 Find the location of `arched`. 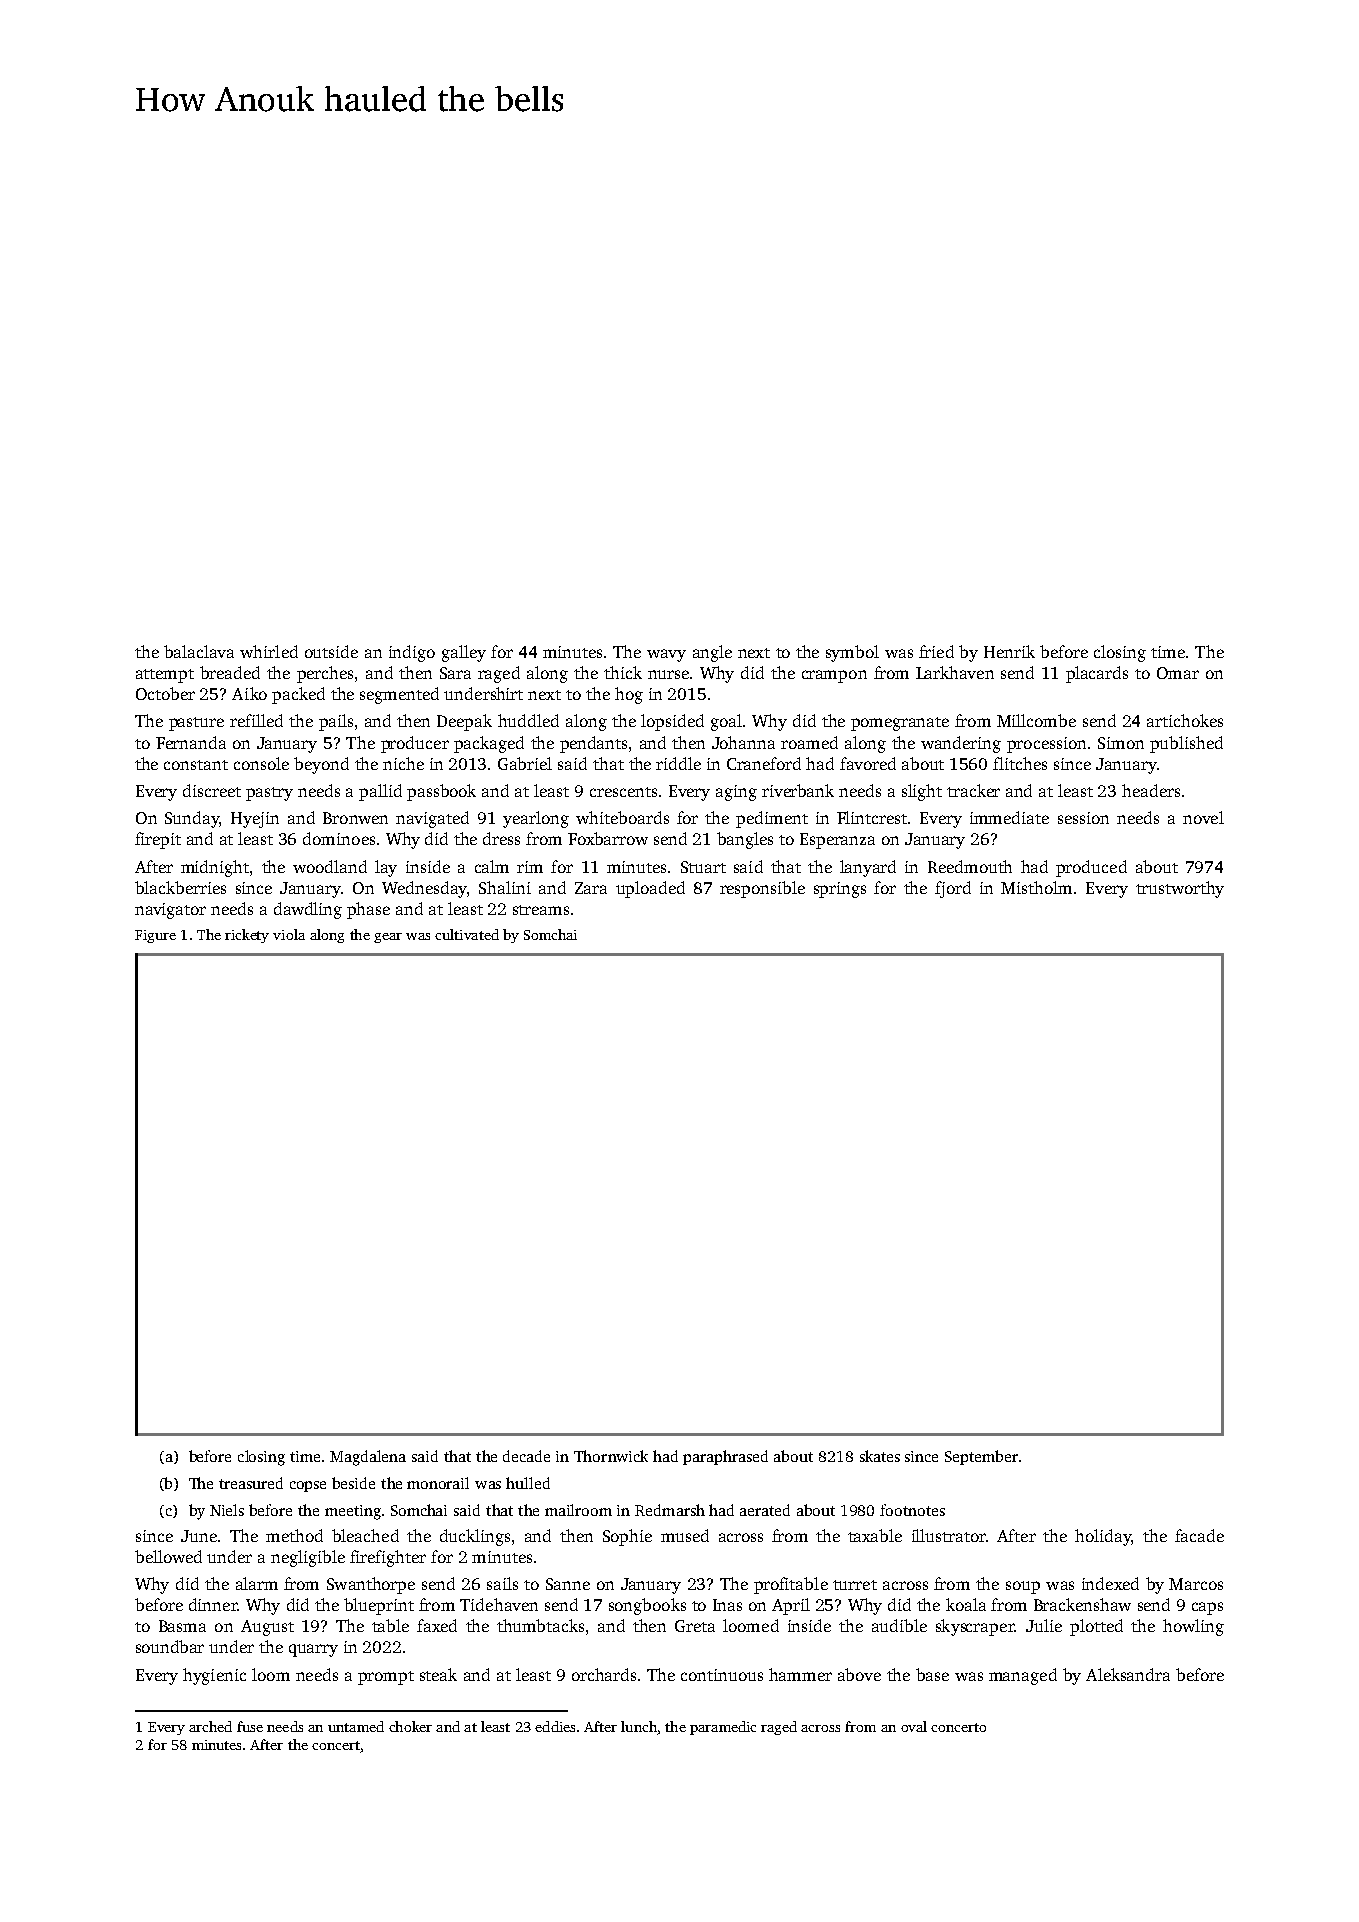

arched is located at coordinates (210, 1726).
